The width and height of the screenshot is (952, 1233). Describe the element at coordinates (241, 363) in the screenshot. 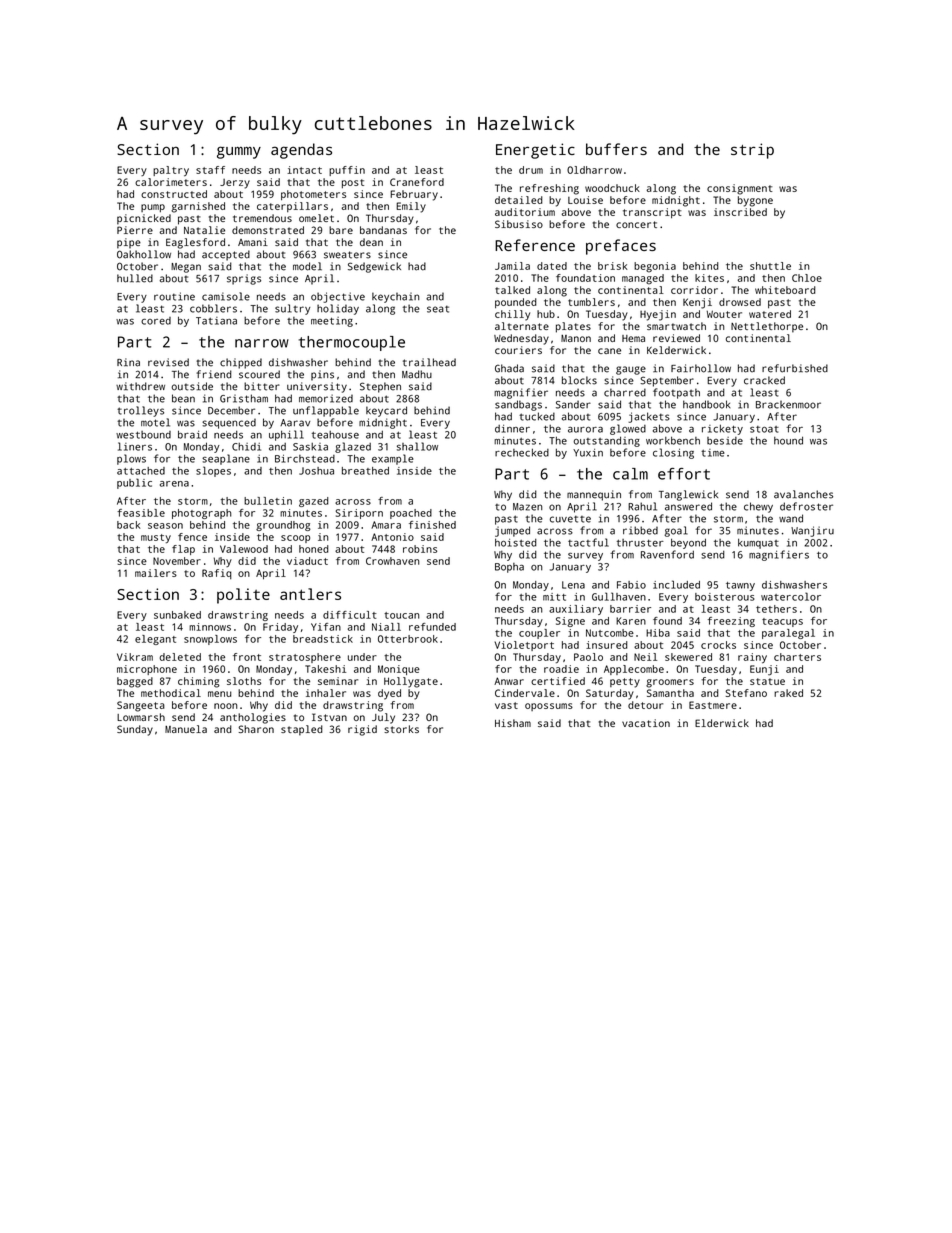

I see `chipped` at that location.
